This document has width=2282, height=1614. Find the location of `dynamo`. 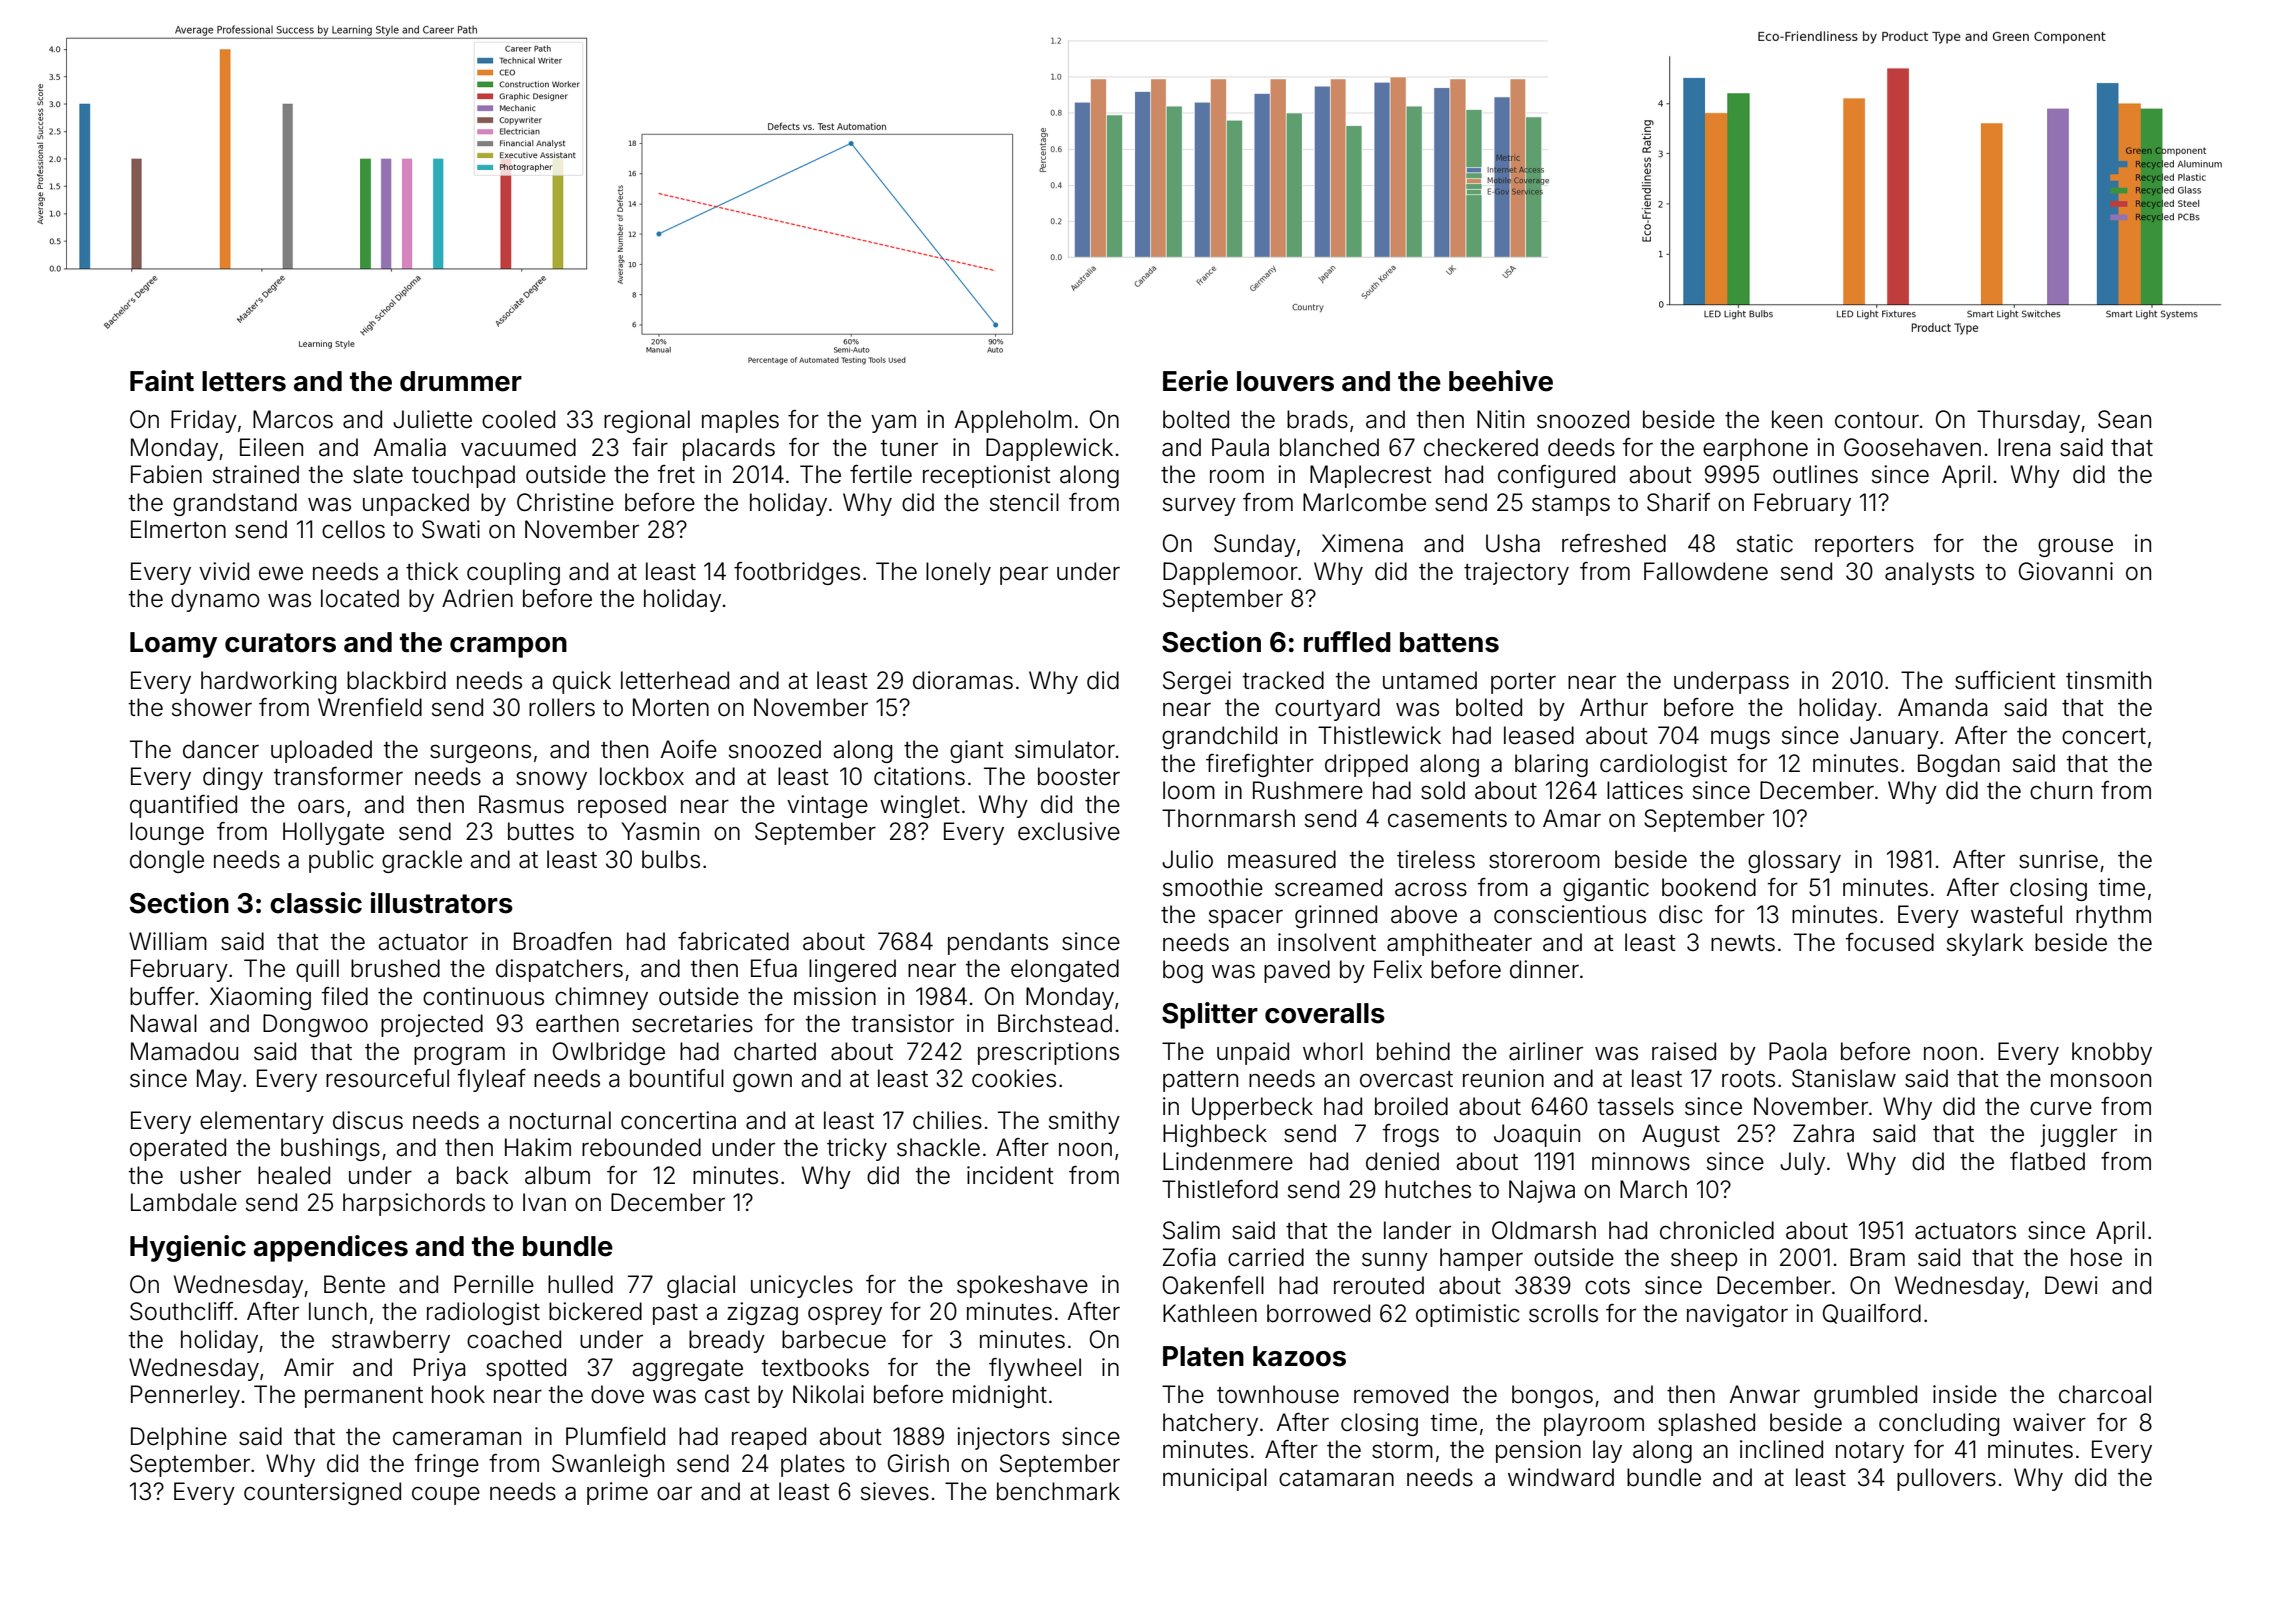

dynamo is located at coordinates (215, 600).
